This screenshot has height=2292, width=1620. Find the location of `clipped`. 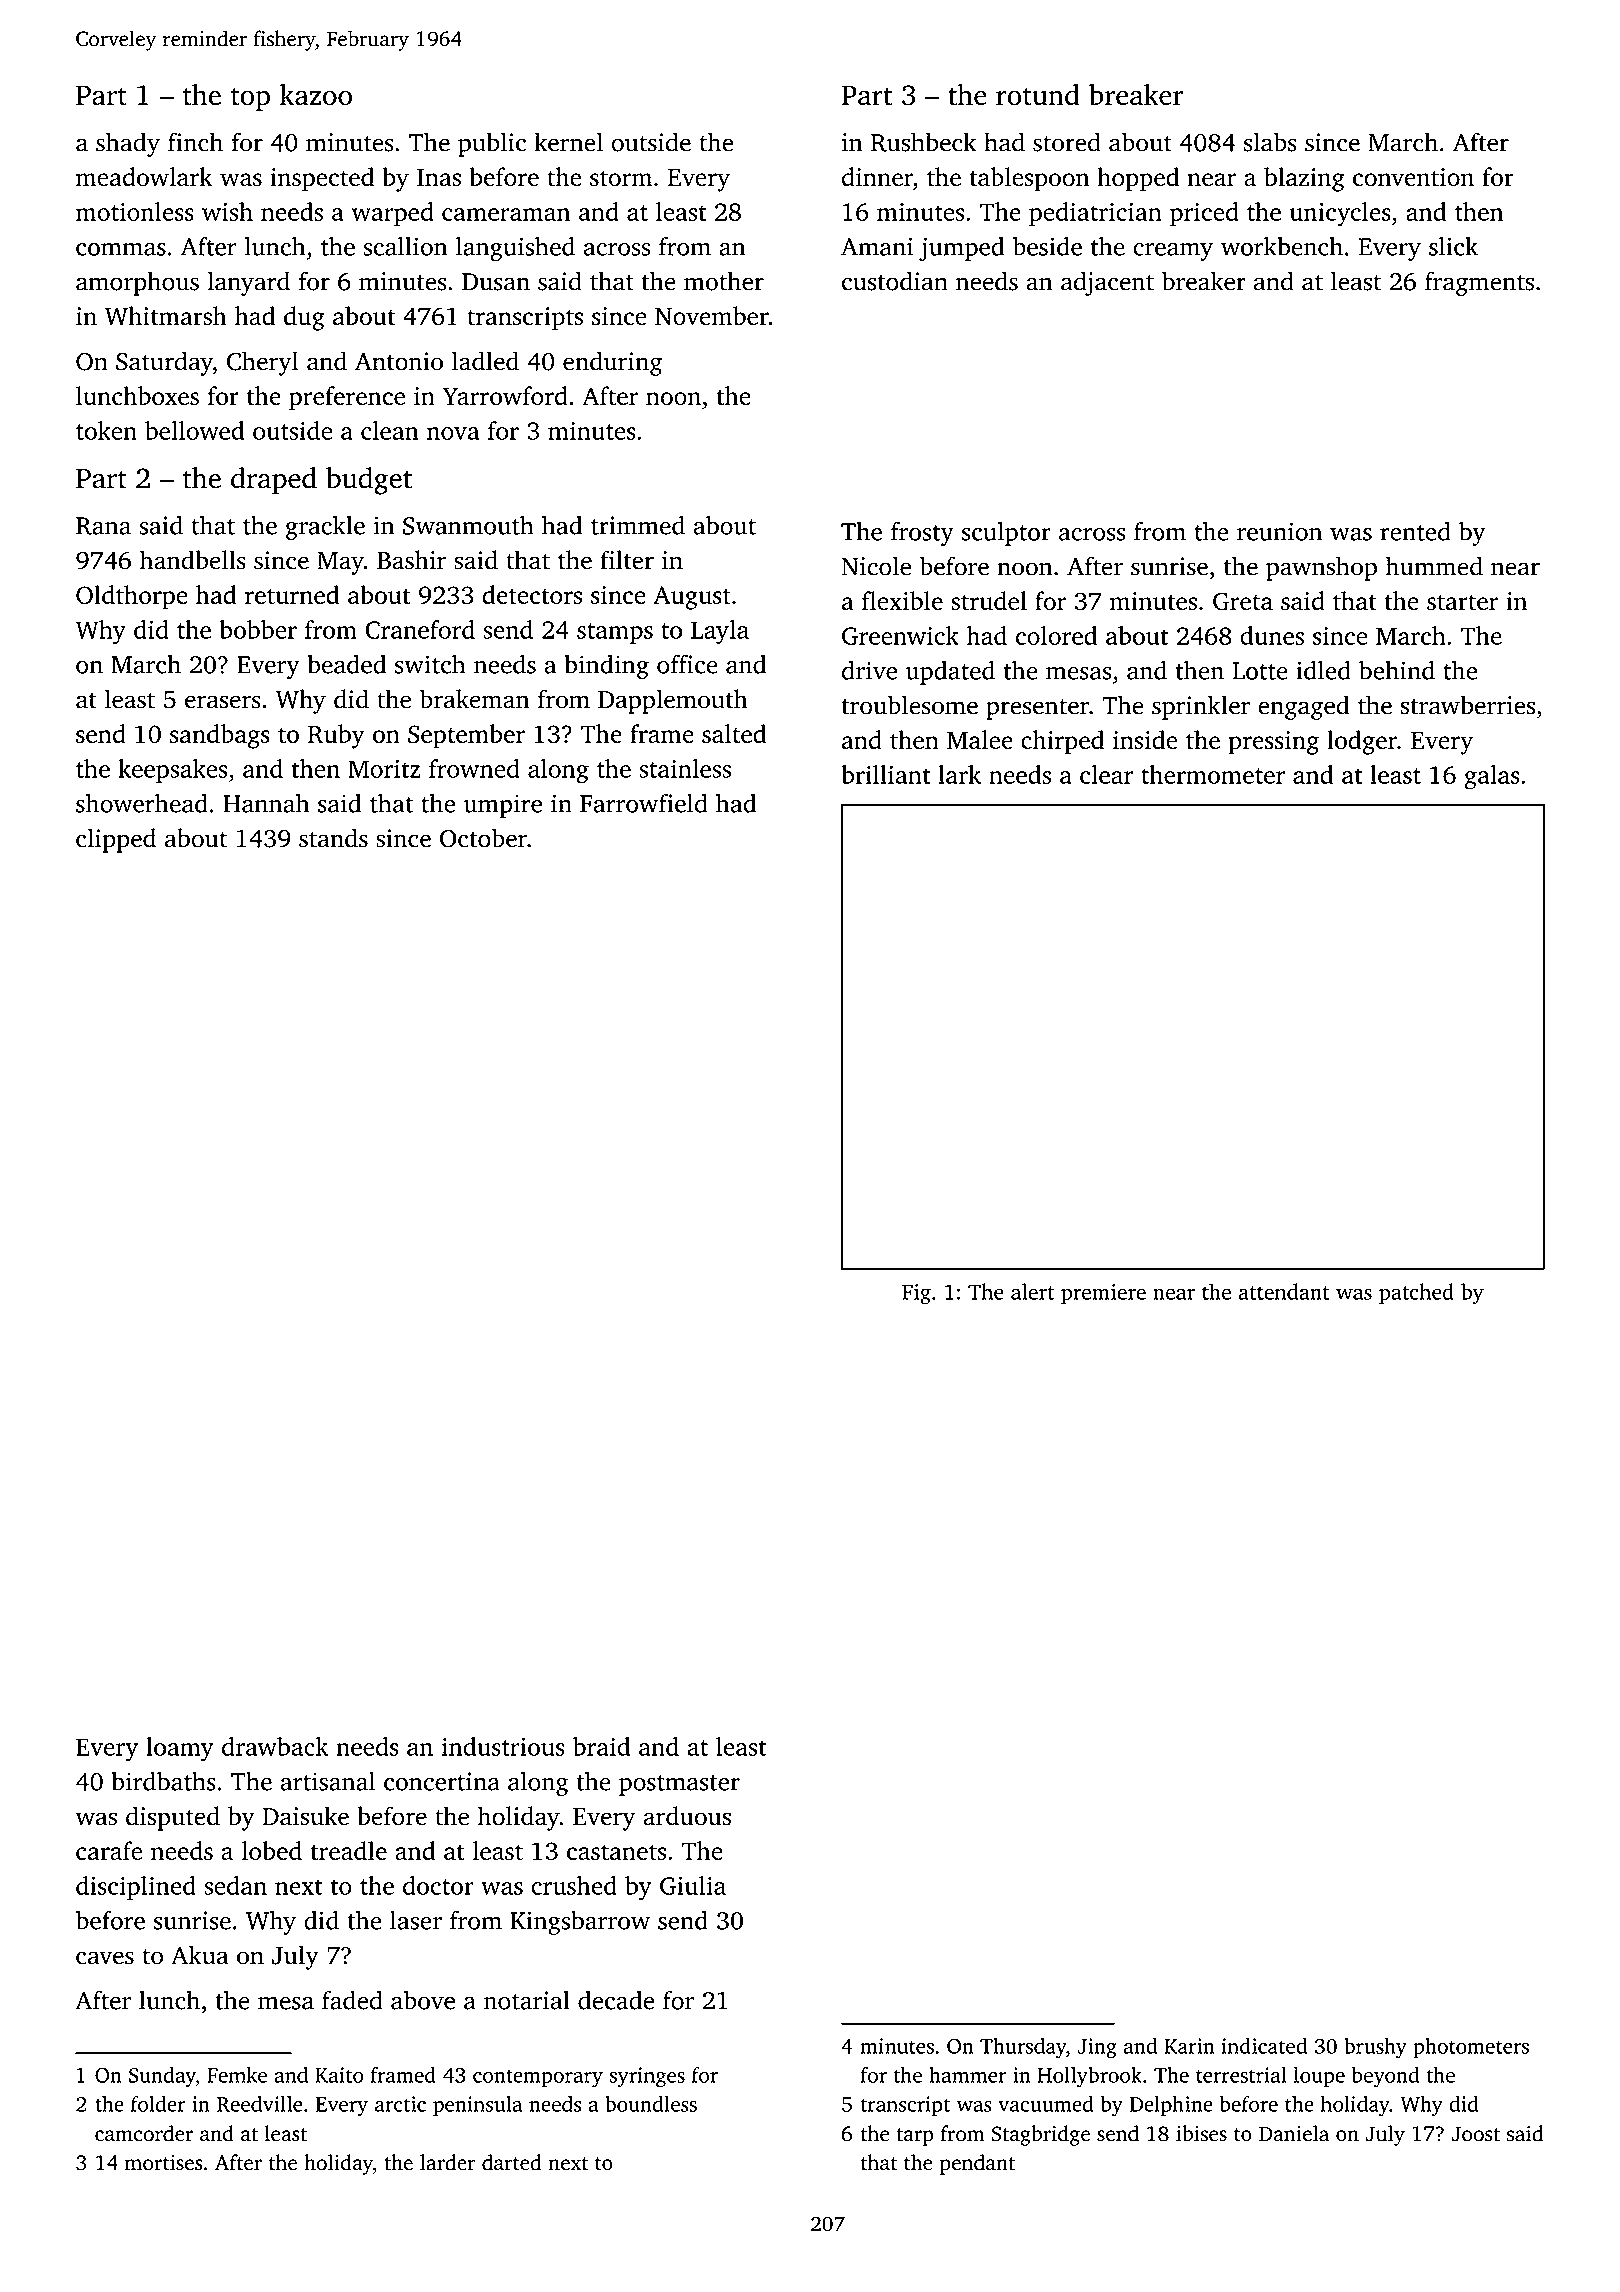

clipped is located at coordinates (116, 840).
